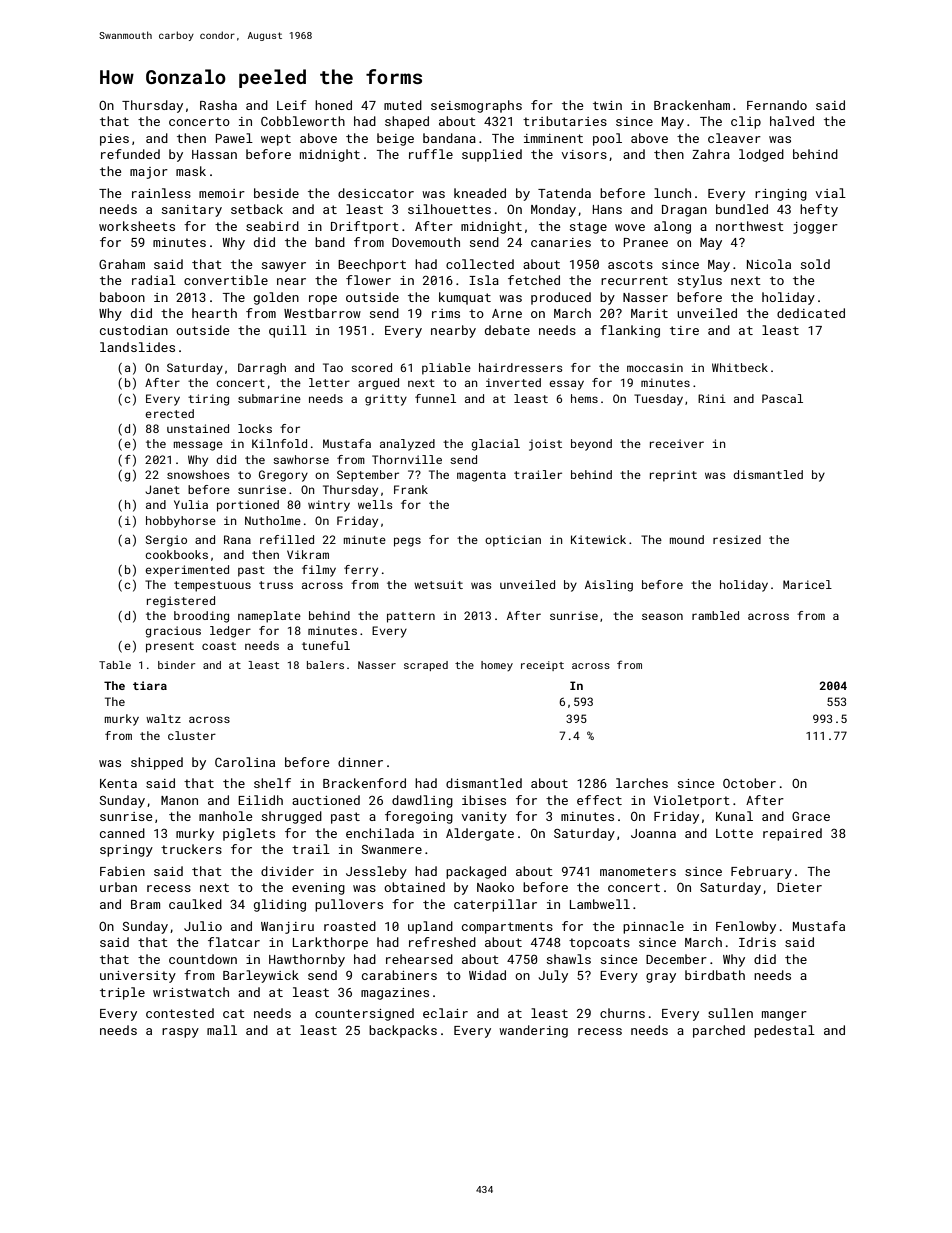 The image size is (952, 1233). I want to click on Pranee, so click(646, 242).
